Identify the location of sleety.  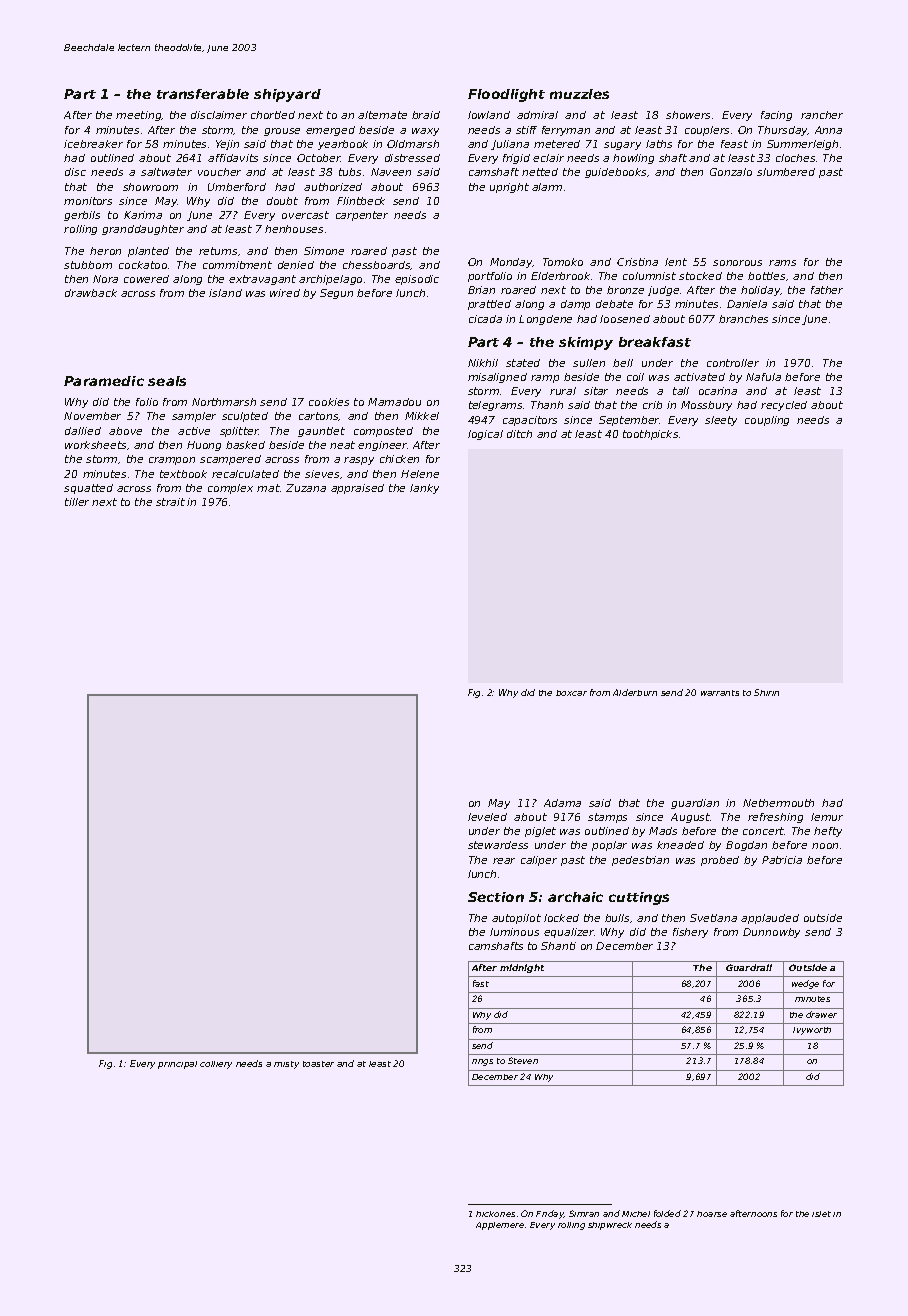
(721, 421).
